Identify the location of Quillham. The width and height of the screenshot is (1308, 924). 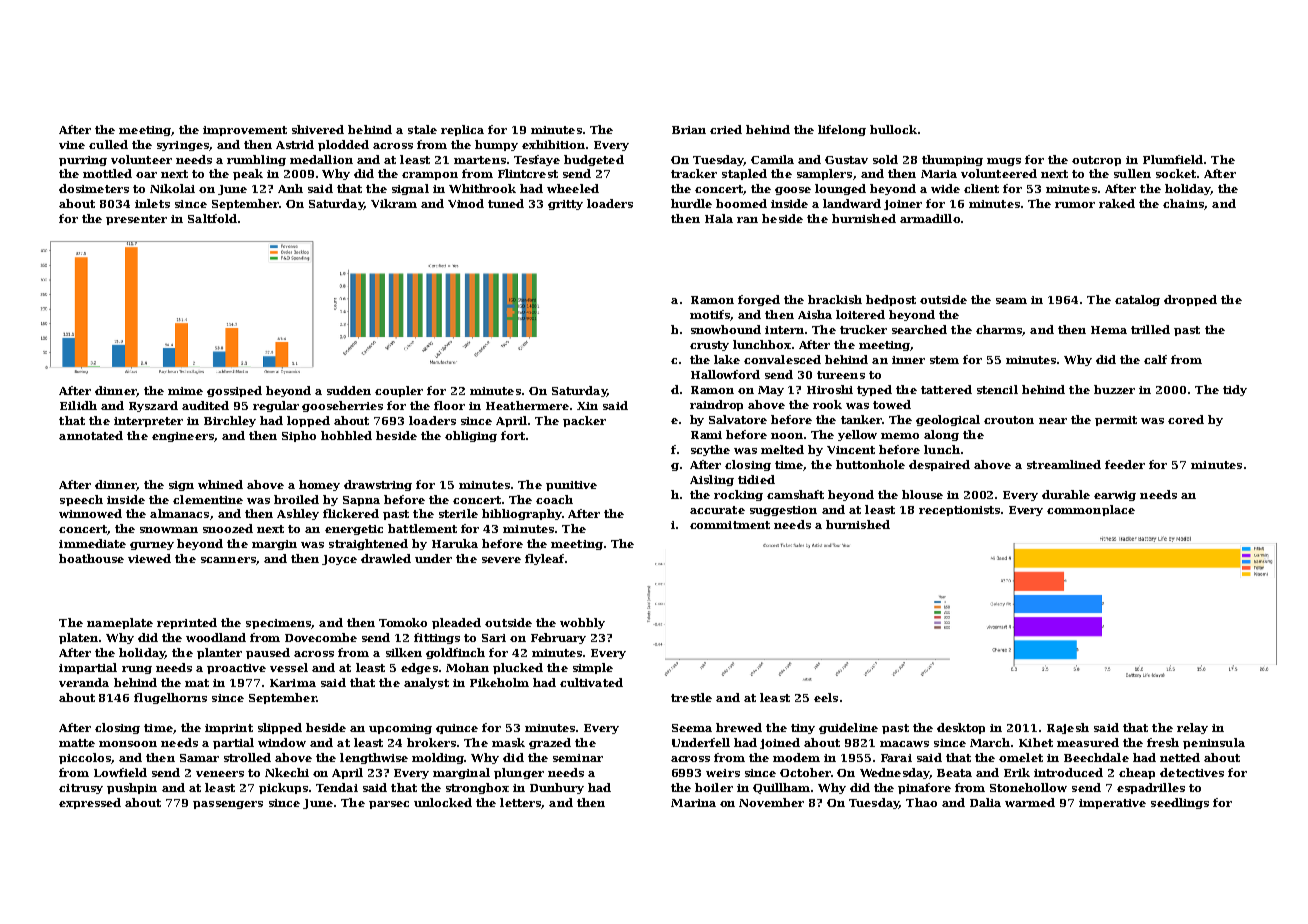
(782, 788).
